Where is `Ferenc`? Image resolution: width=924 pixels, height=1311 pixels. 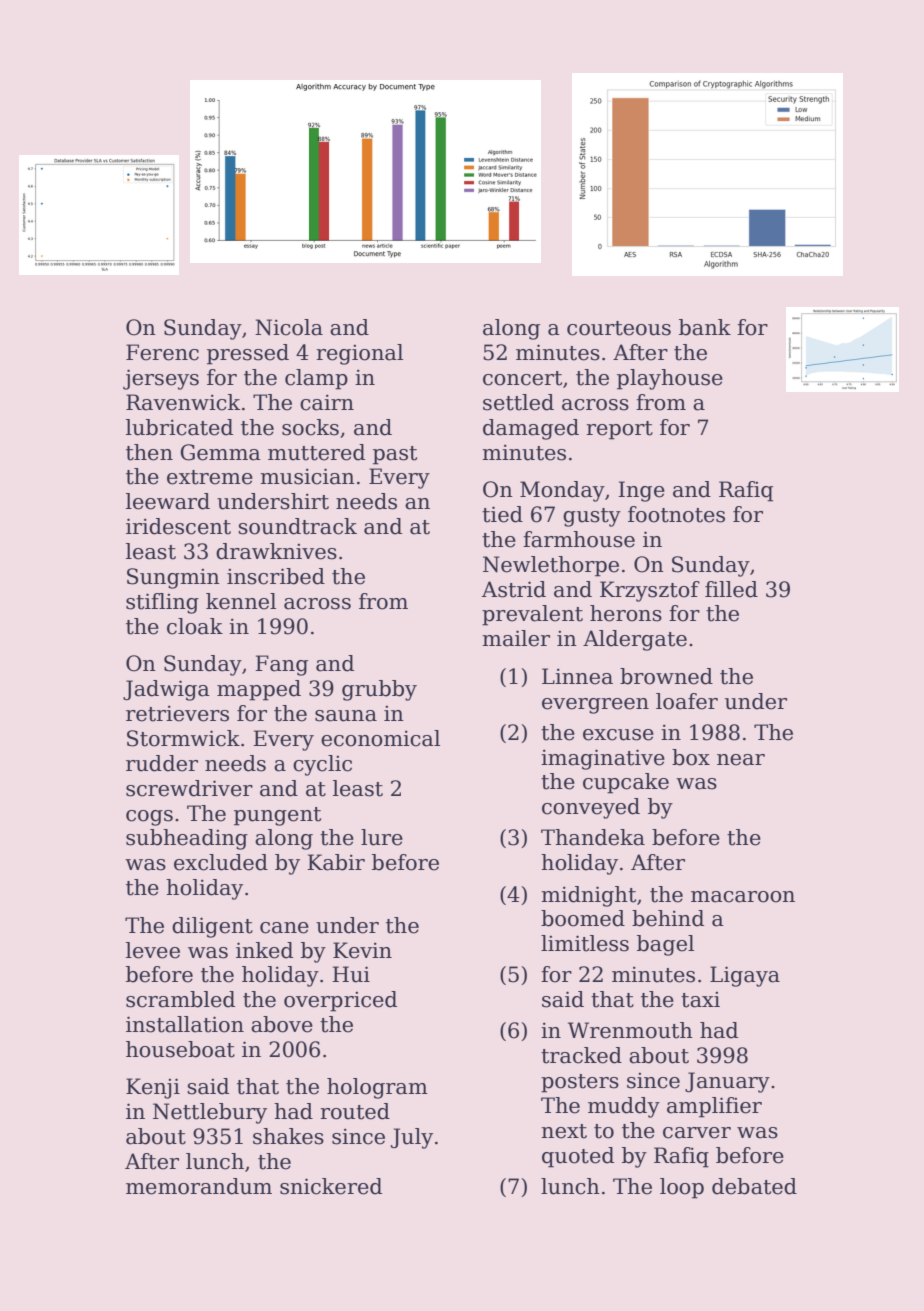
Ferenc is located at coordinates (162, 352).
